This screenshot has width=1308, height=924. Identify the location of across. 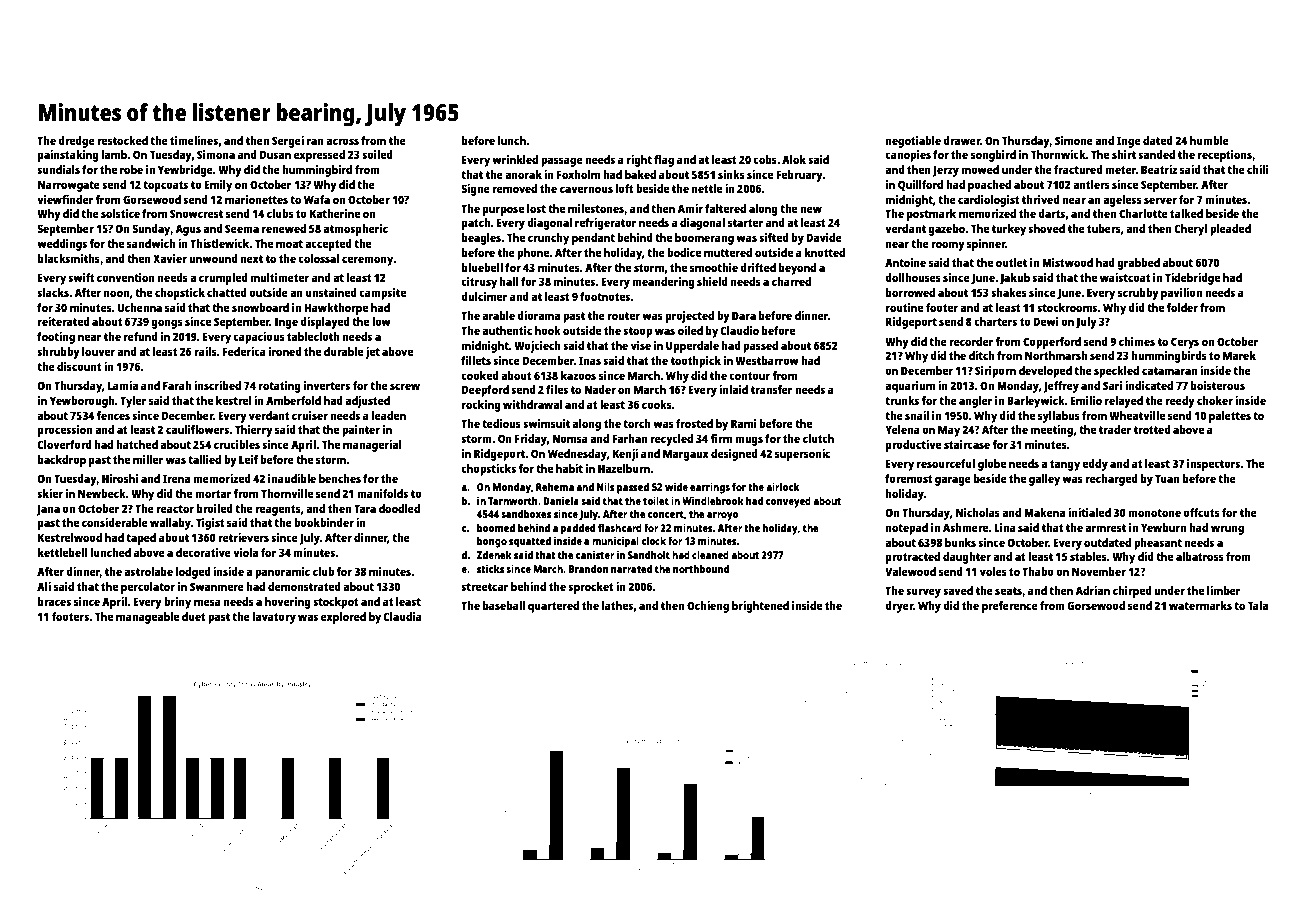
(342, 141).
